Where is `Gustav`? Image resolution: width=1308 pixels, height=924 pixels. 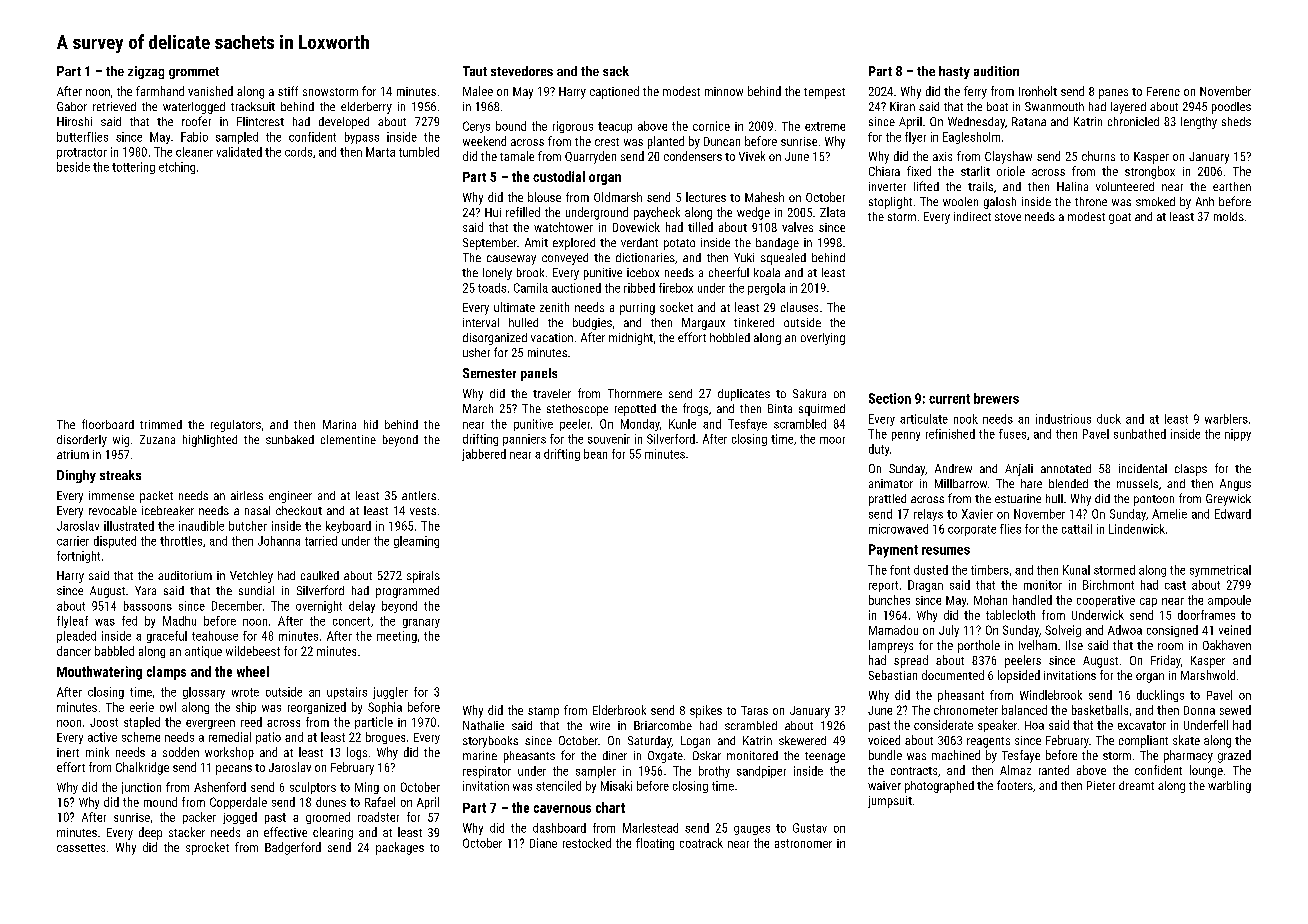
Gustav is located at coordinates (810, 828).
